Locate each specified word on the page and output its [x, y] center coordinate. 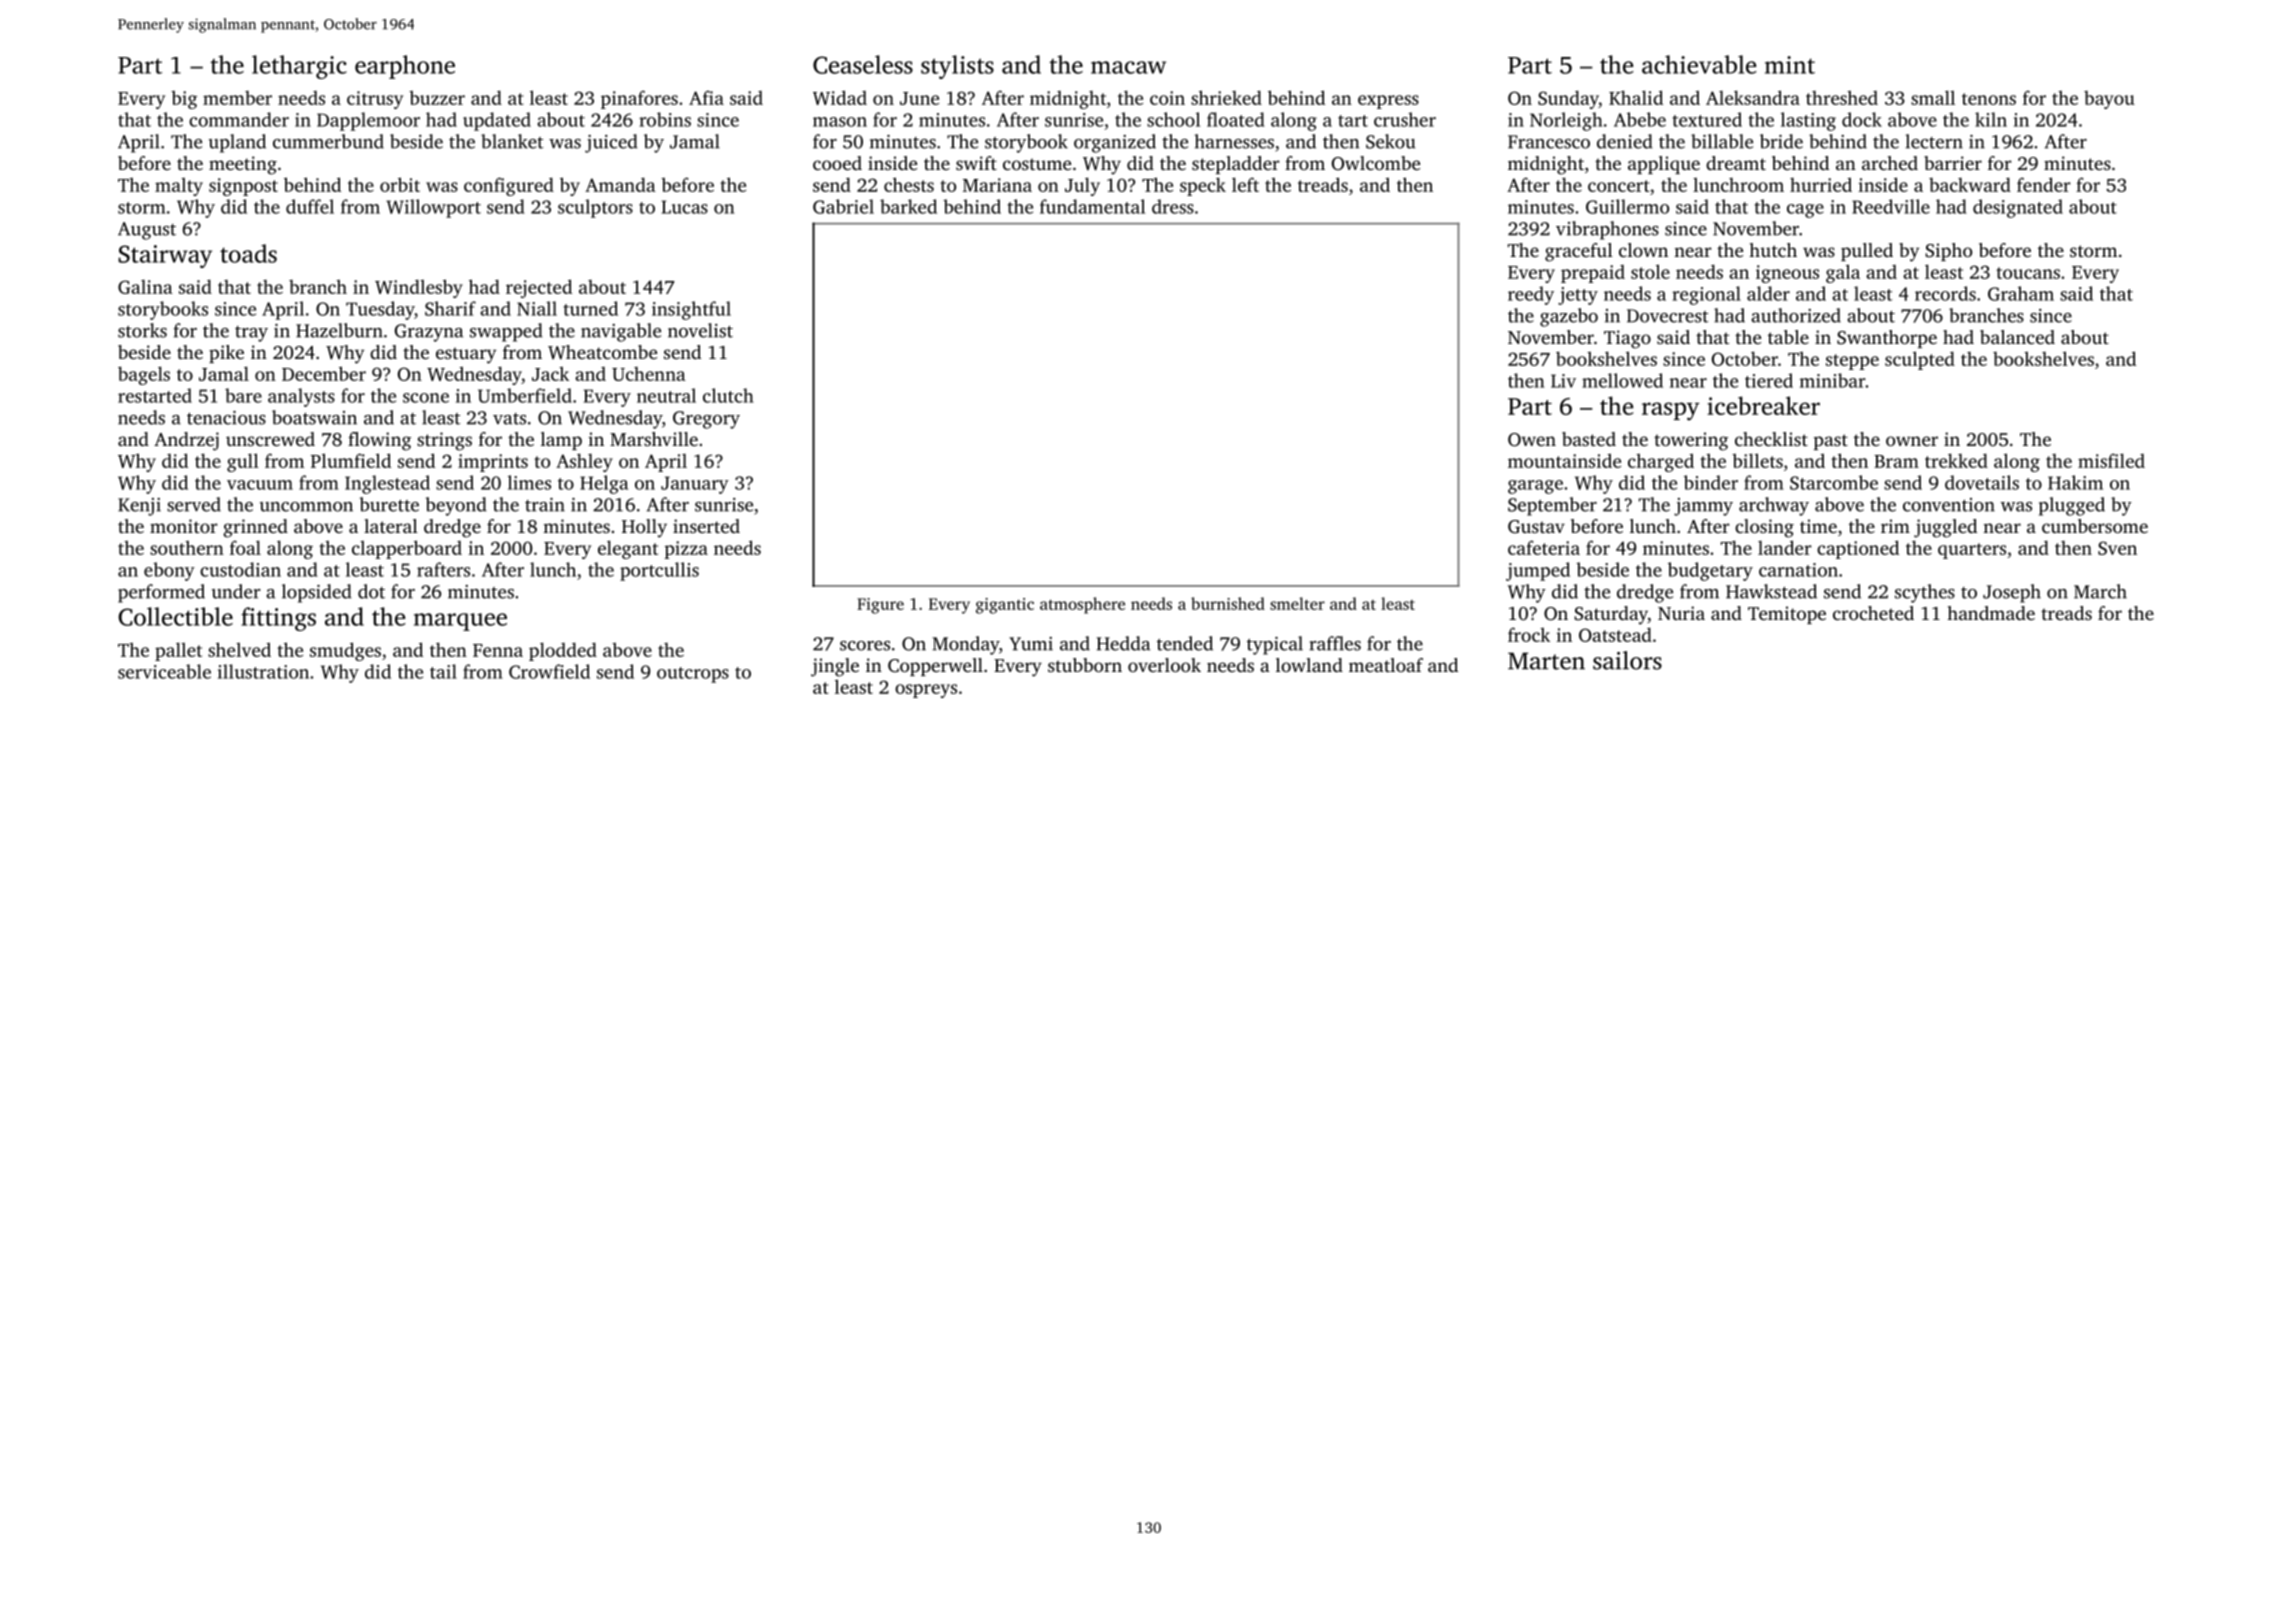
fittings [278, 619]
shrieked [1226, 97]
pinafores [639, 99]
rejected [539, 288]
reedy [1531, 295]
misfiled [2111, 460]
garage [1535, 487]
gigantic [1005, 606]
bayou [2109, 100]
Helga [604, 484]
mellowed [1622, 380]
